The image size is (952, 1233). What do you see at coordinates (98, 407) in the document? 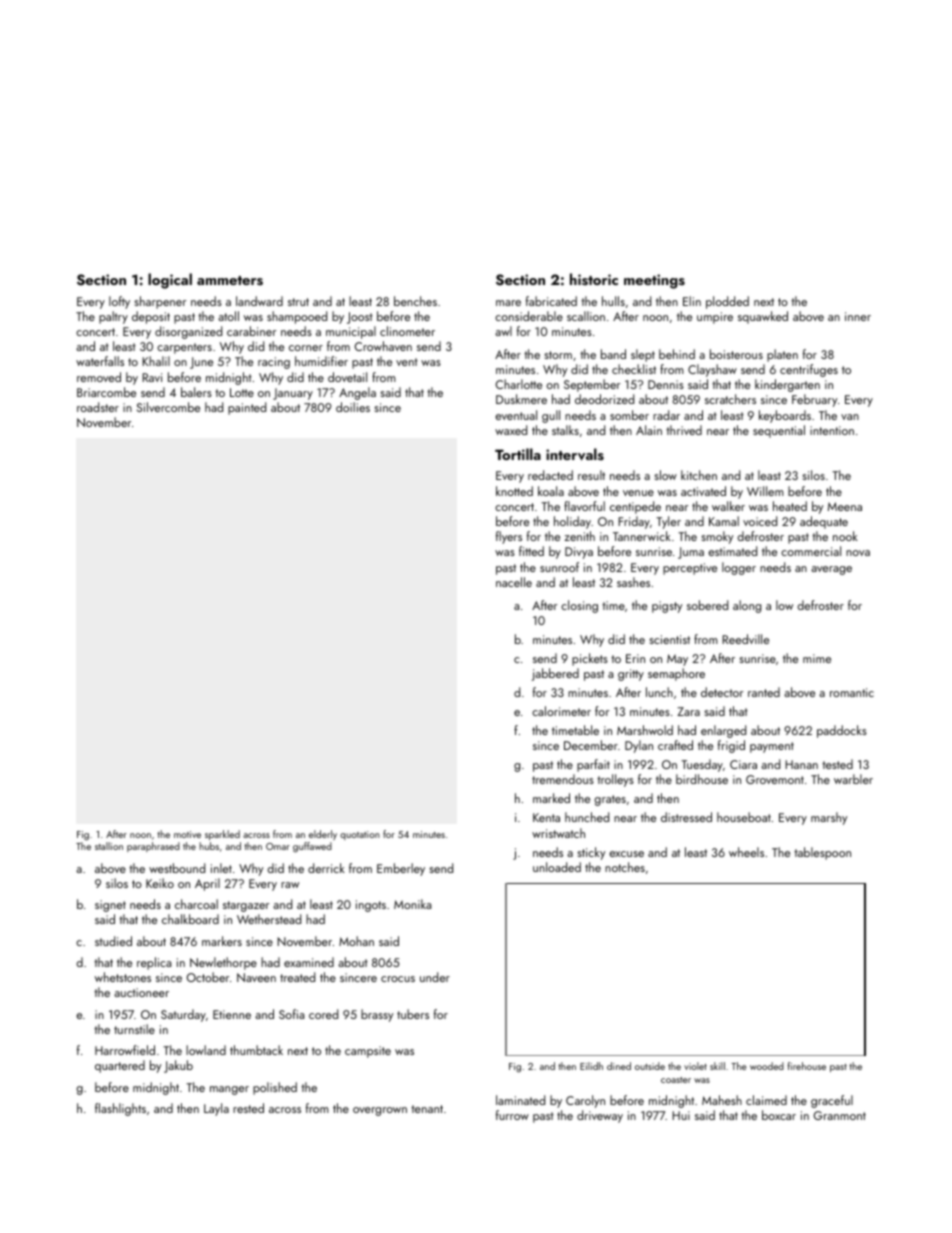
I see `roadster` at bounding box center [98, 407].
